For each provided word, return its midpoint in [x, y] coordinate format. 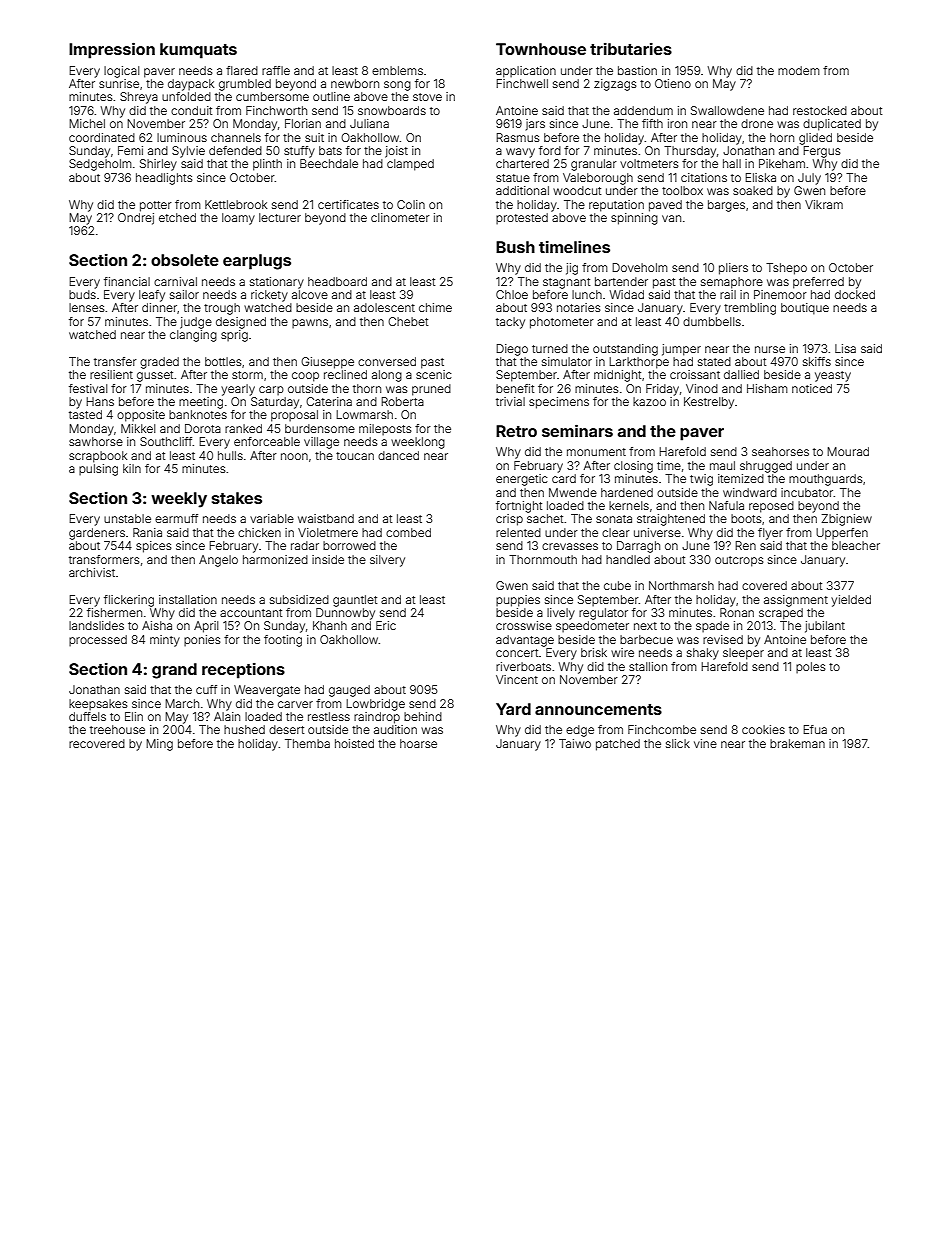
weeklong [418, 443]
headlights [164, 179]
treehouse [117, 729]
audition [395, 729]
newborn [355, 83]
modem [799, 70]
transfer [115, 361]
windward [750, 492]
